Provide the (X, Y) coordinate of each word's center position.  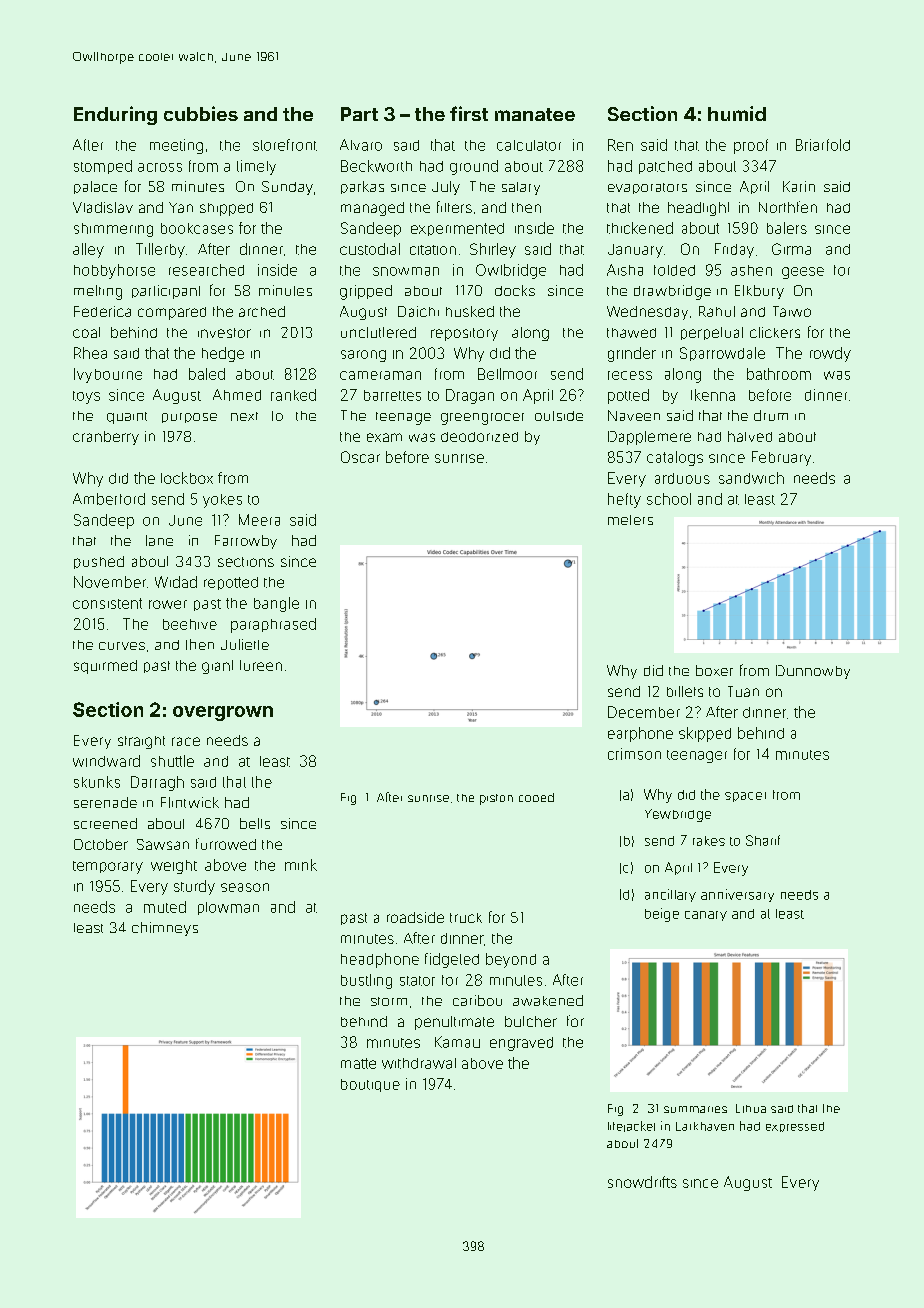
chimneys (165, 929)
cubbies (201, 113)
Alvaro (361, 145)
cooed (536, 797)
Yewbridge (678, 815)
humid (737, 113)
